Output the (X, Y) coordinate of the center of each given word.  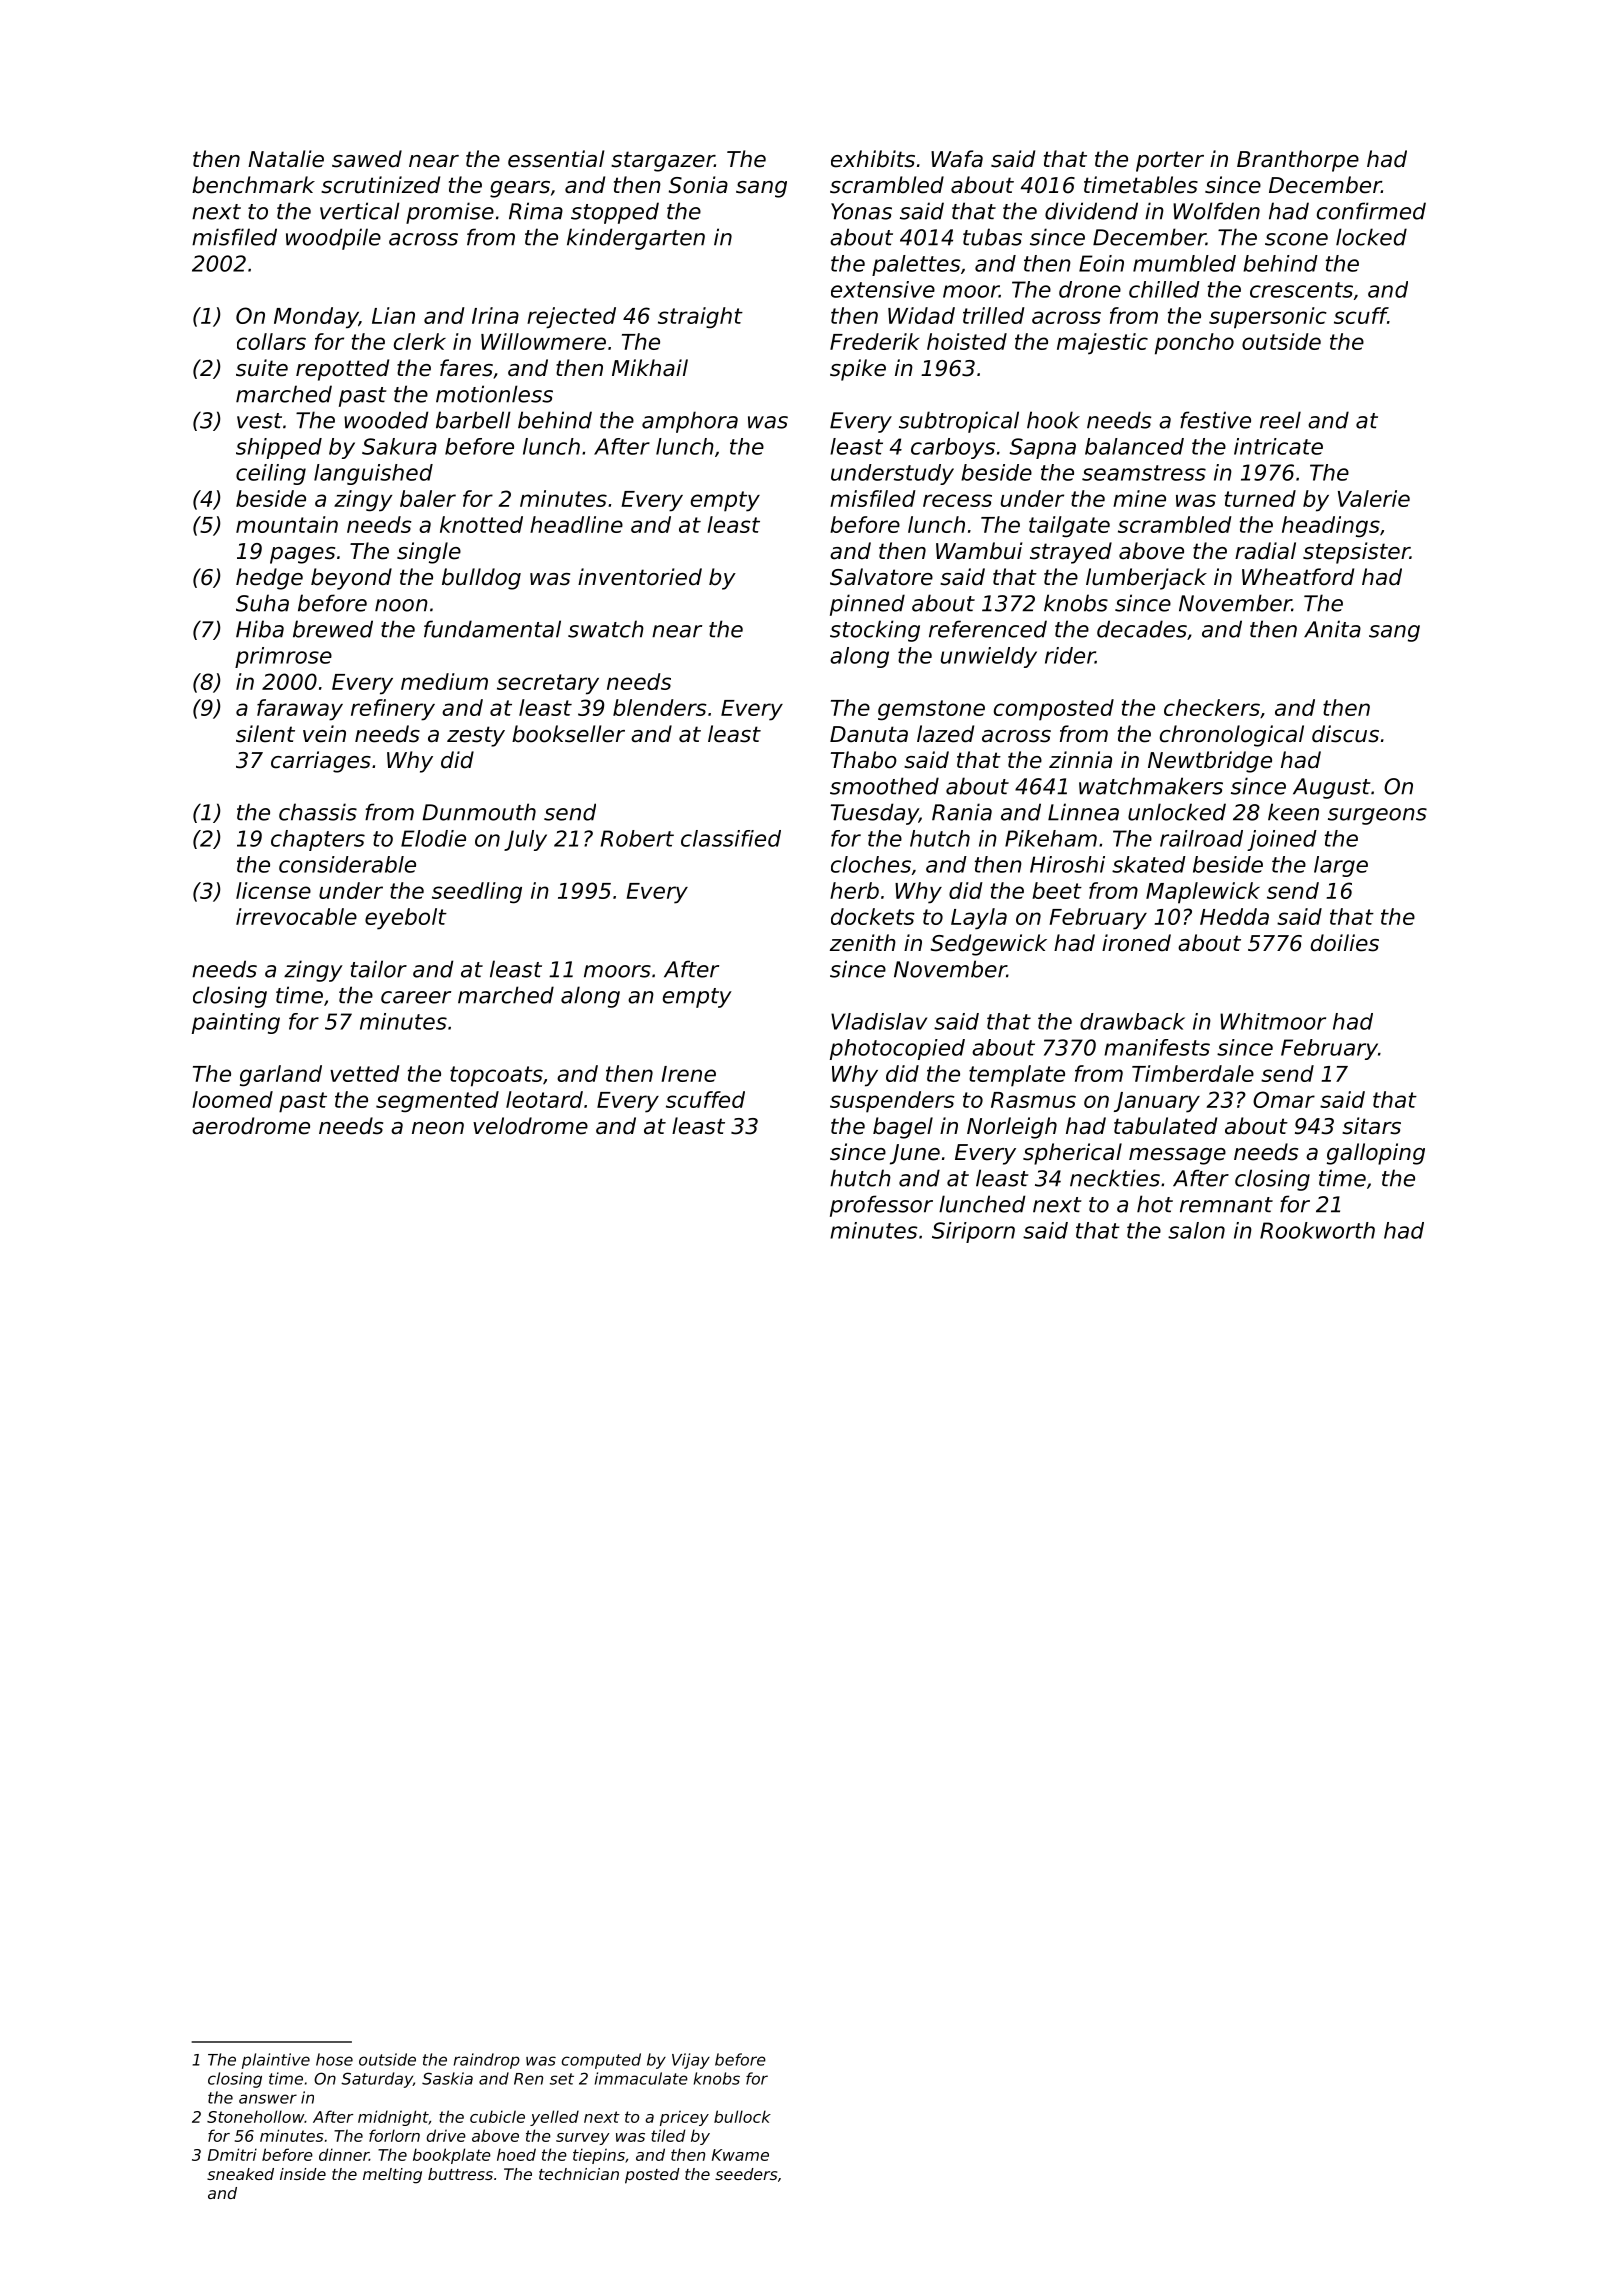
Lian (393, 315)
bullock (742, 2116)
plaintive (276, 2061)
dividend (1091, 211)
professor (881, 1206)
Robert (637, 838)
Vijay (691, 2061)
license (273, 890)
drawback (1132, 1021)
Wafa (957, 159)
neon (438, 1128)
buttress (460, 2174)
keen (1293, 812)
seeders (746, 2174)
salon (1196, 1230)
